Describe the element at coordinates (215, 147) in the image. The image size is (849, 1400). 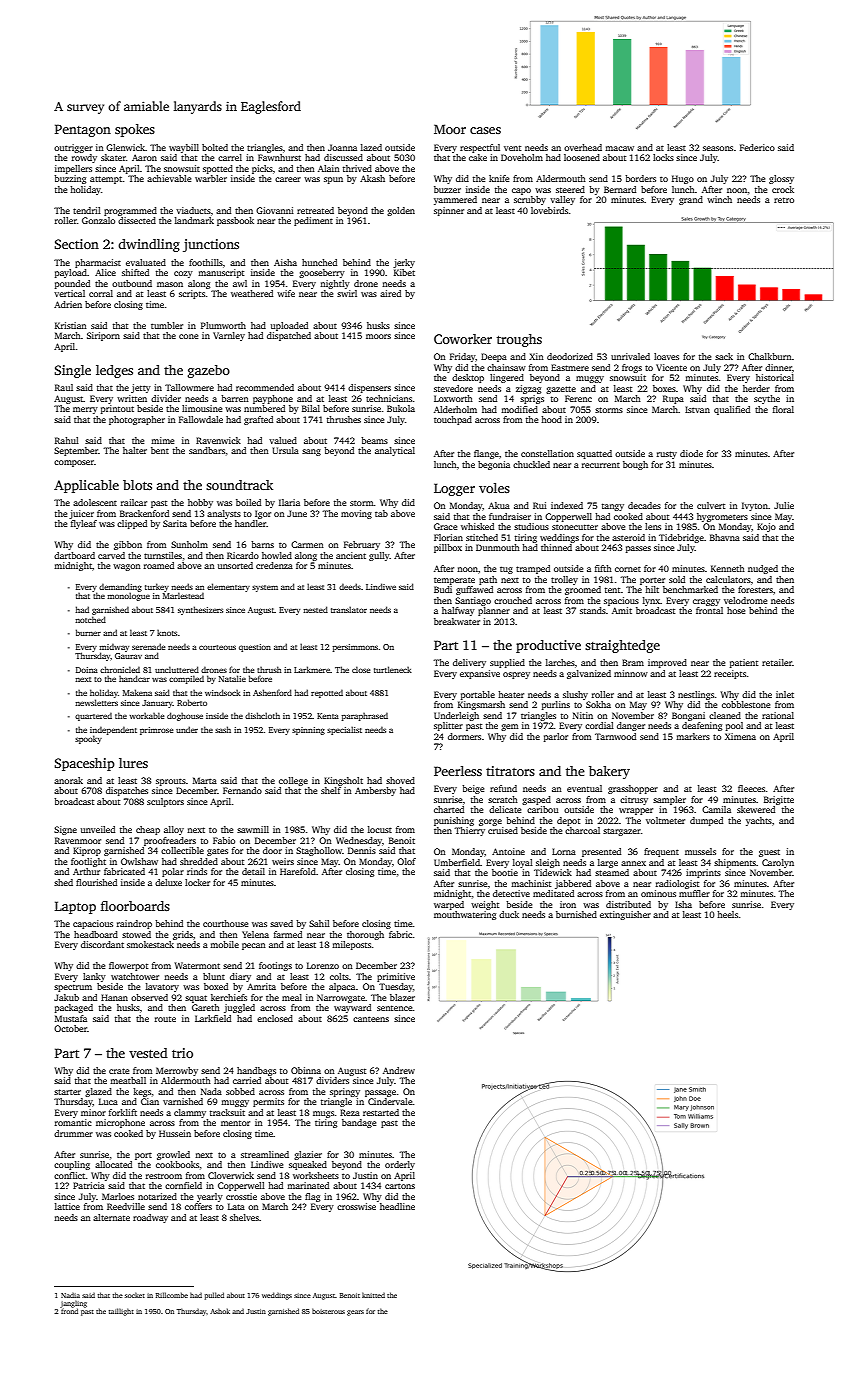
I see `bolted` at that location.
